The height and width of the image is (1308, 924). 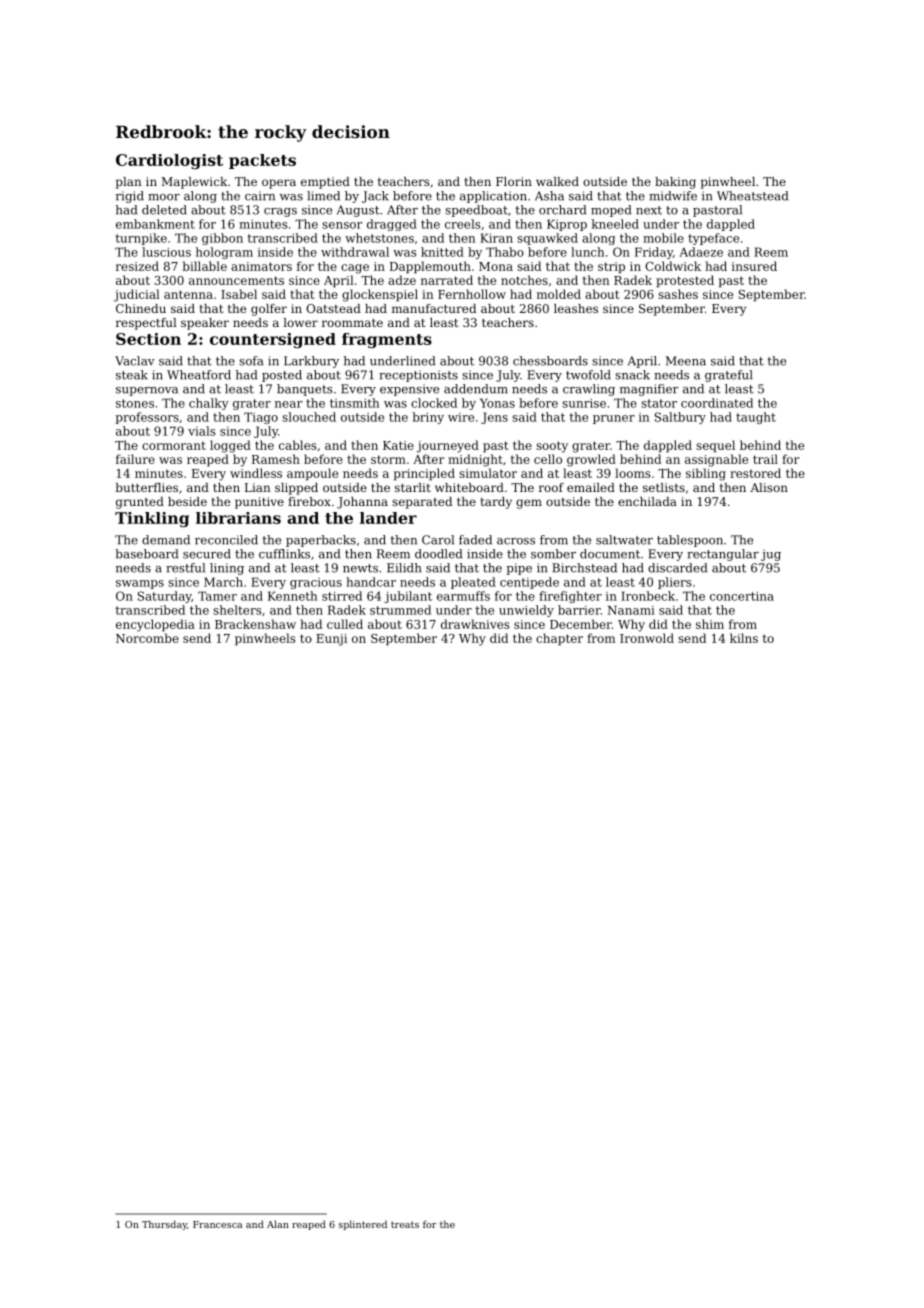 What do you see at coordinates (475, 624) in the image?
I see `drawknives` at bounding box center [475, 624].
